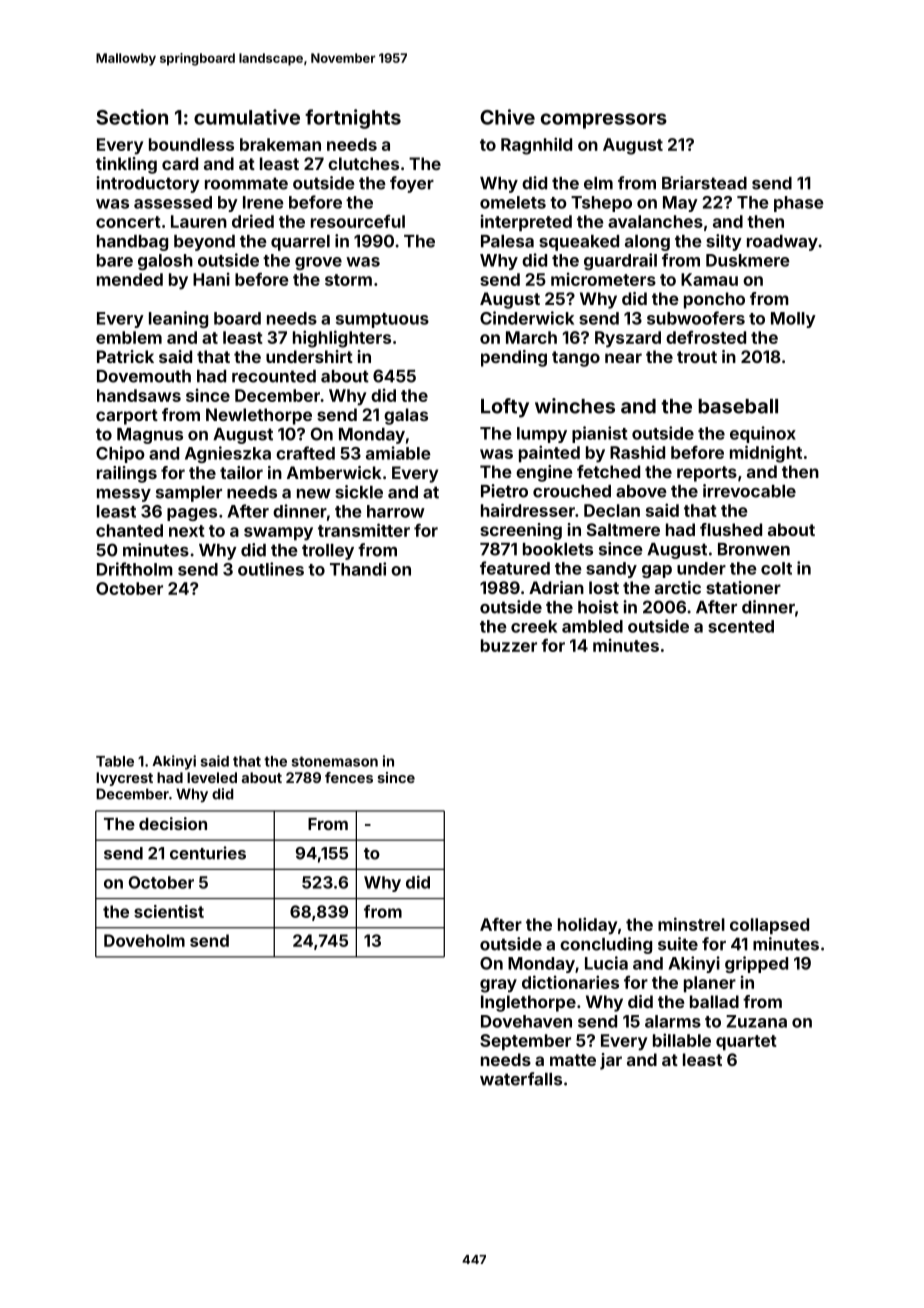 The width and height of the screenshot is (924, 1308). I want to click on cumulative, so click(247, 117).
